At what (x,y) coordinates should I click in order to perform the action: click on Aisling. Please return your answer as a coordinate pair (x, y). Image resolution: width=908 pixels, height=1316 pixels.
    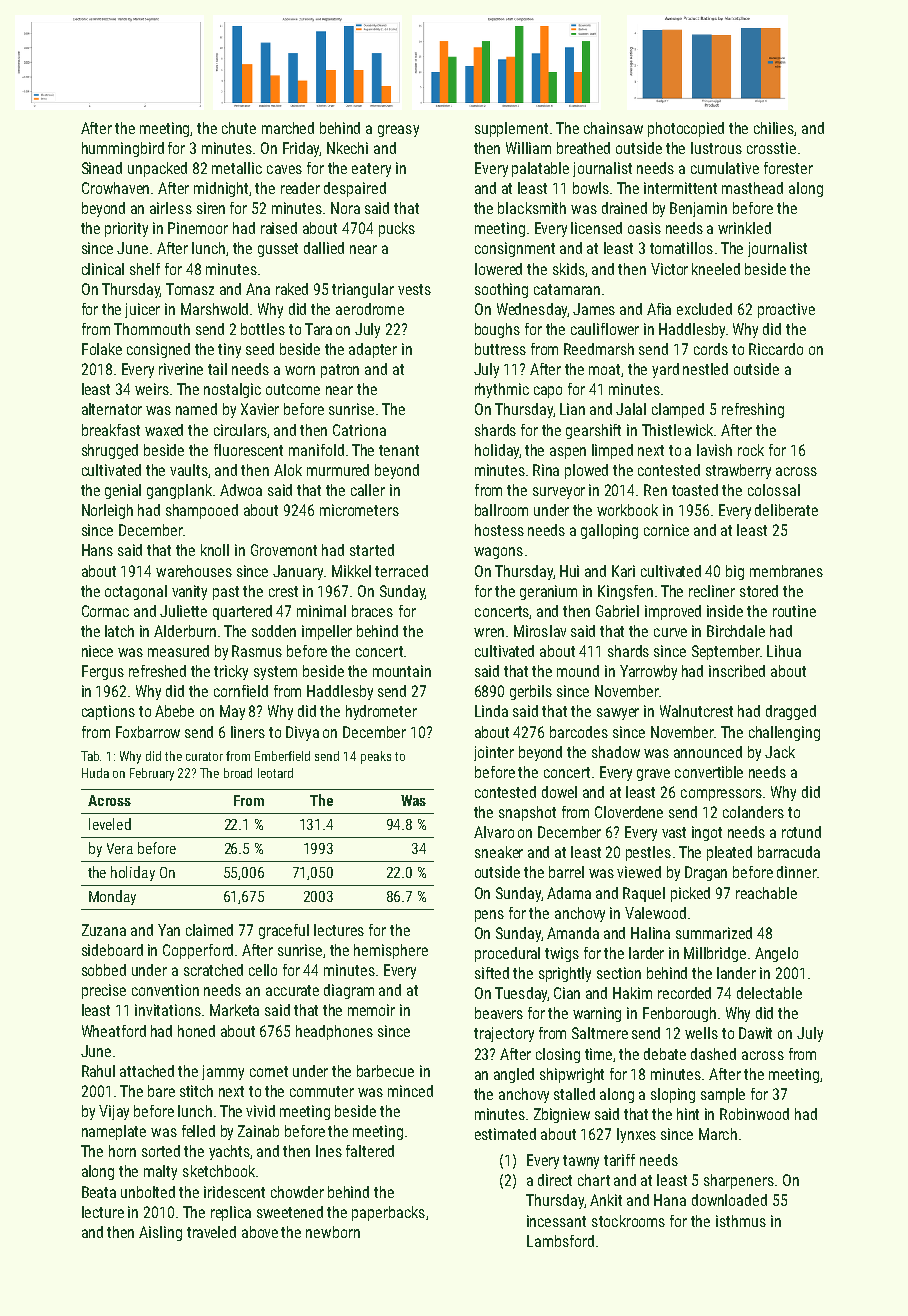
    Looking at the image, I should click on (160, 1233).
